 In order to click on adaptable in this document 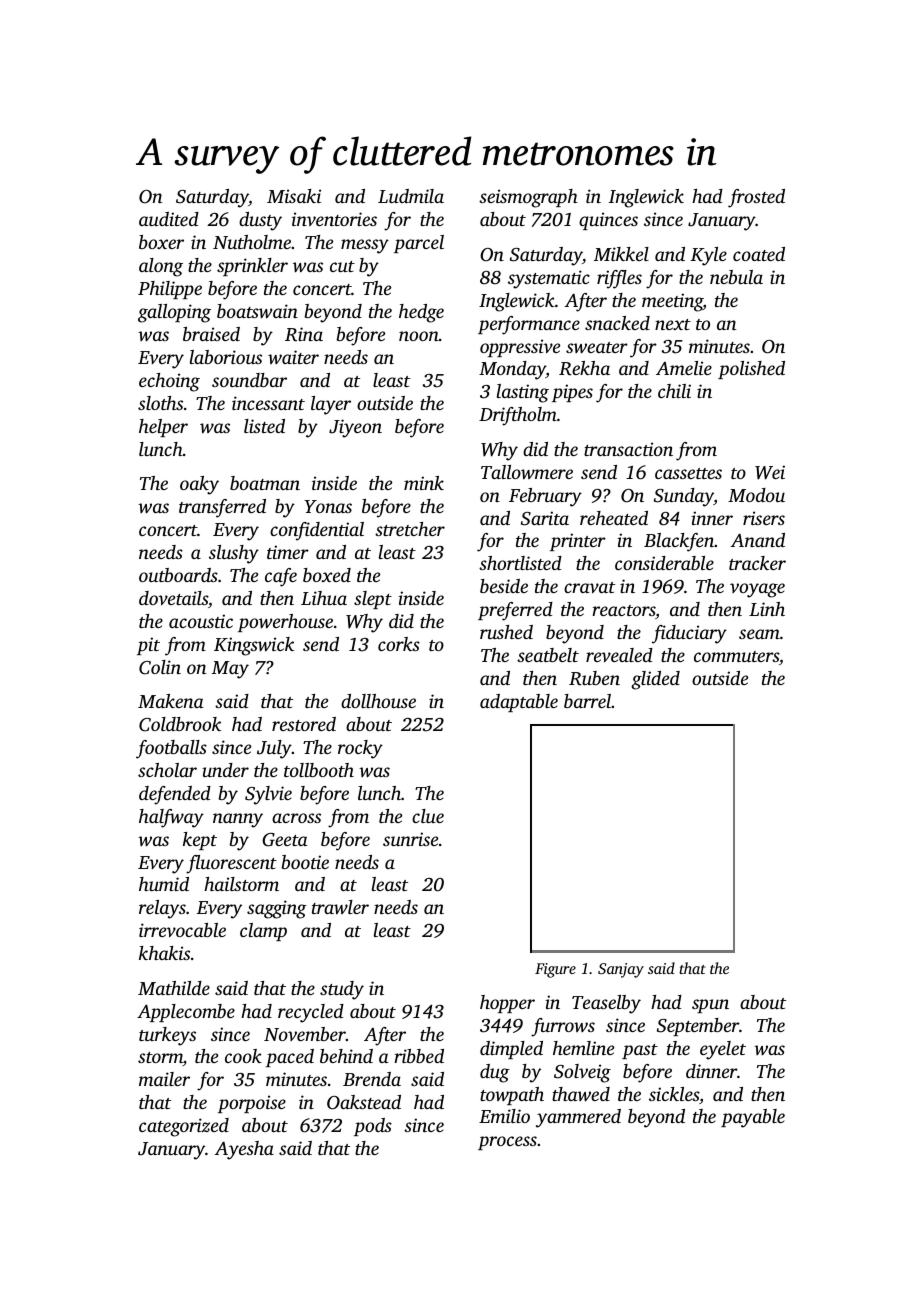, I will do `click(519, 703)`.
